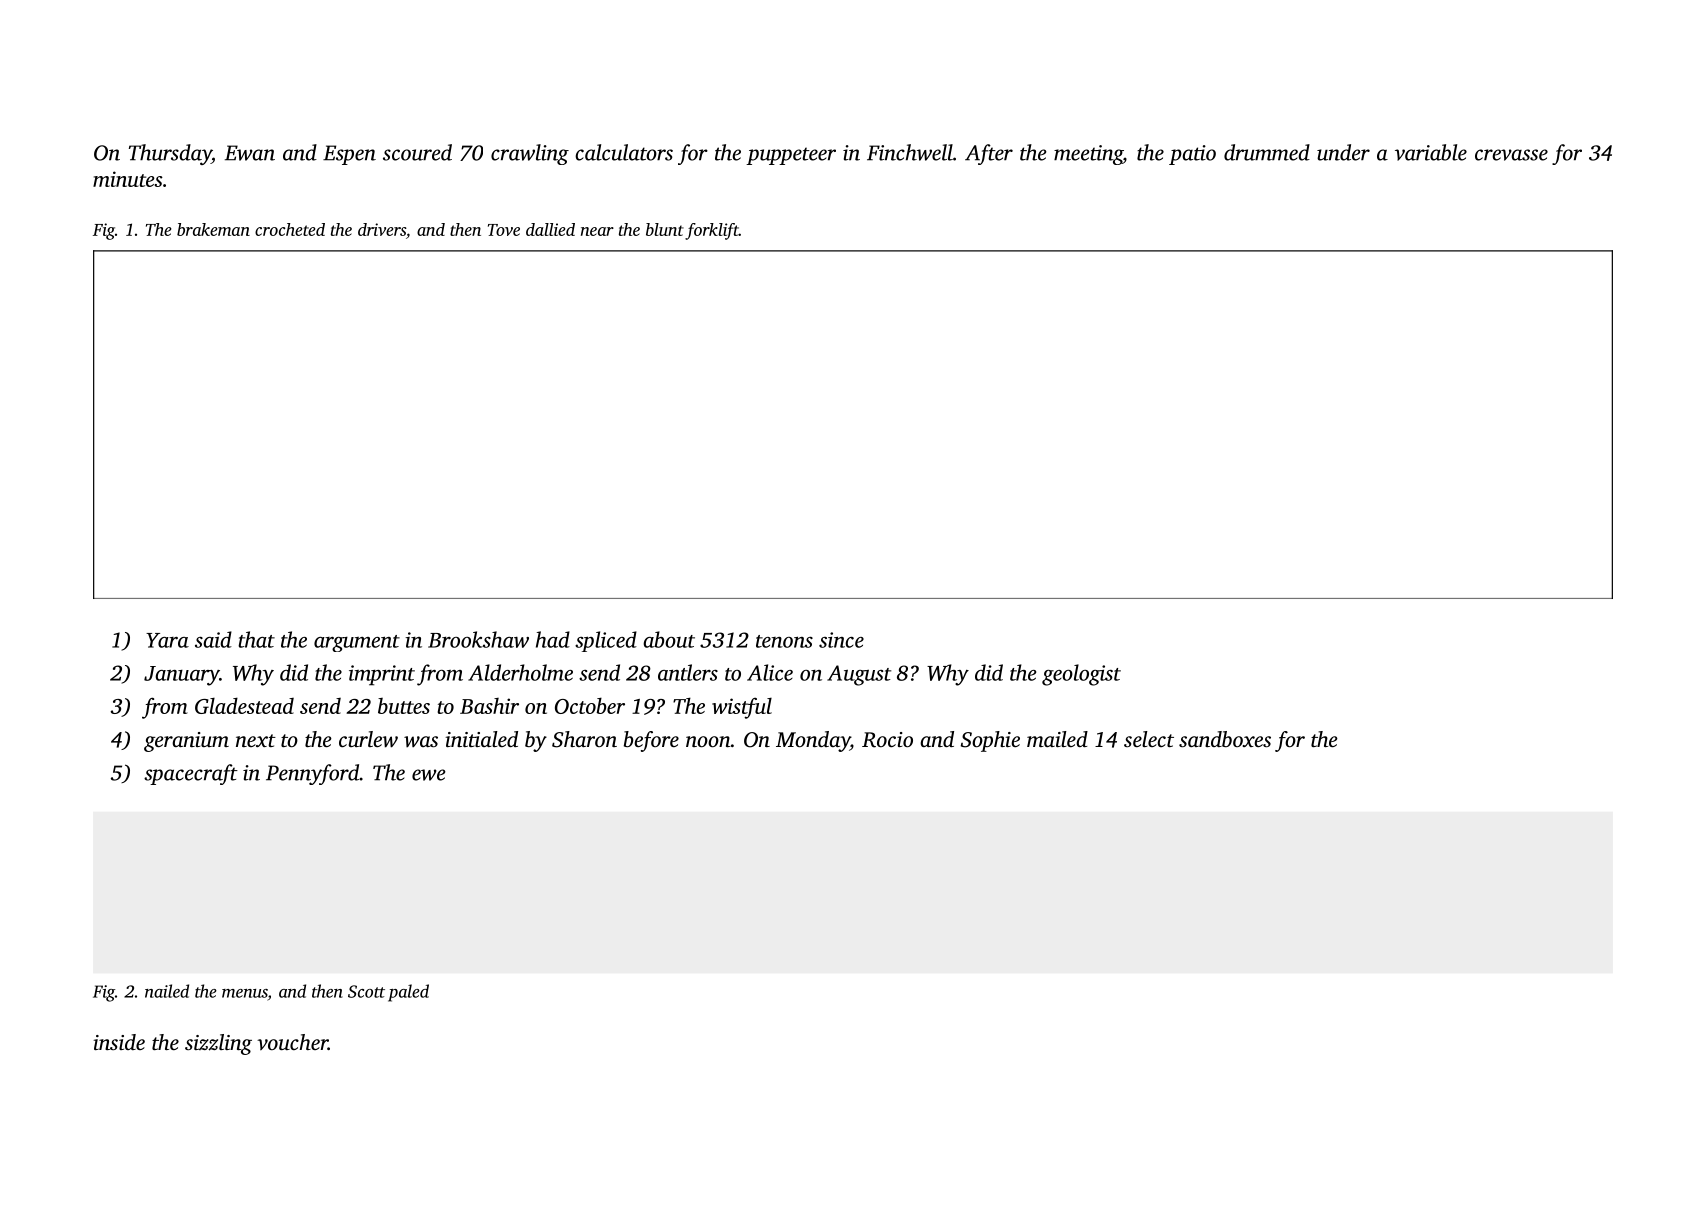 This screenshot has width=1706, height=1206. Describe the element at coordinates (989, 154) in the screenshot. I see `After` at that location.
